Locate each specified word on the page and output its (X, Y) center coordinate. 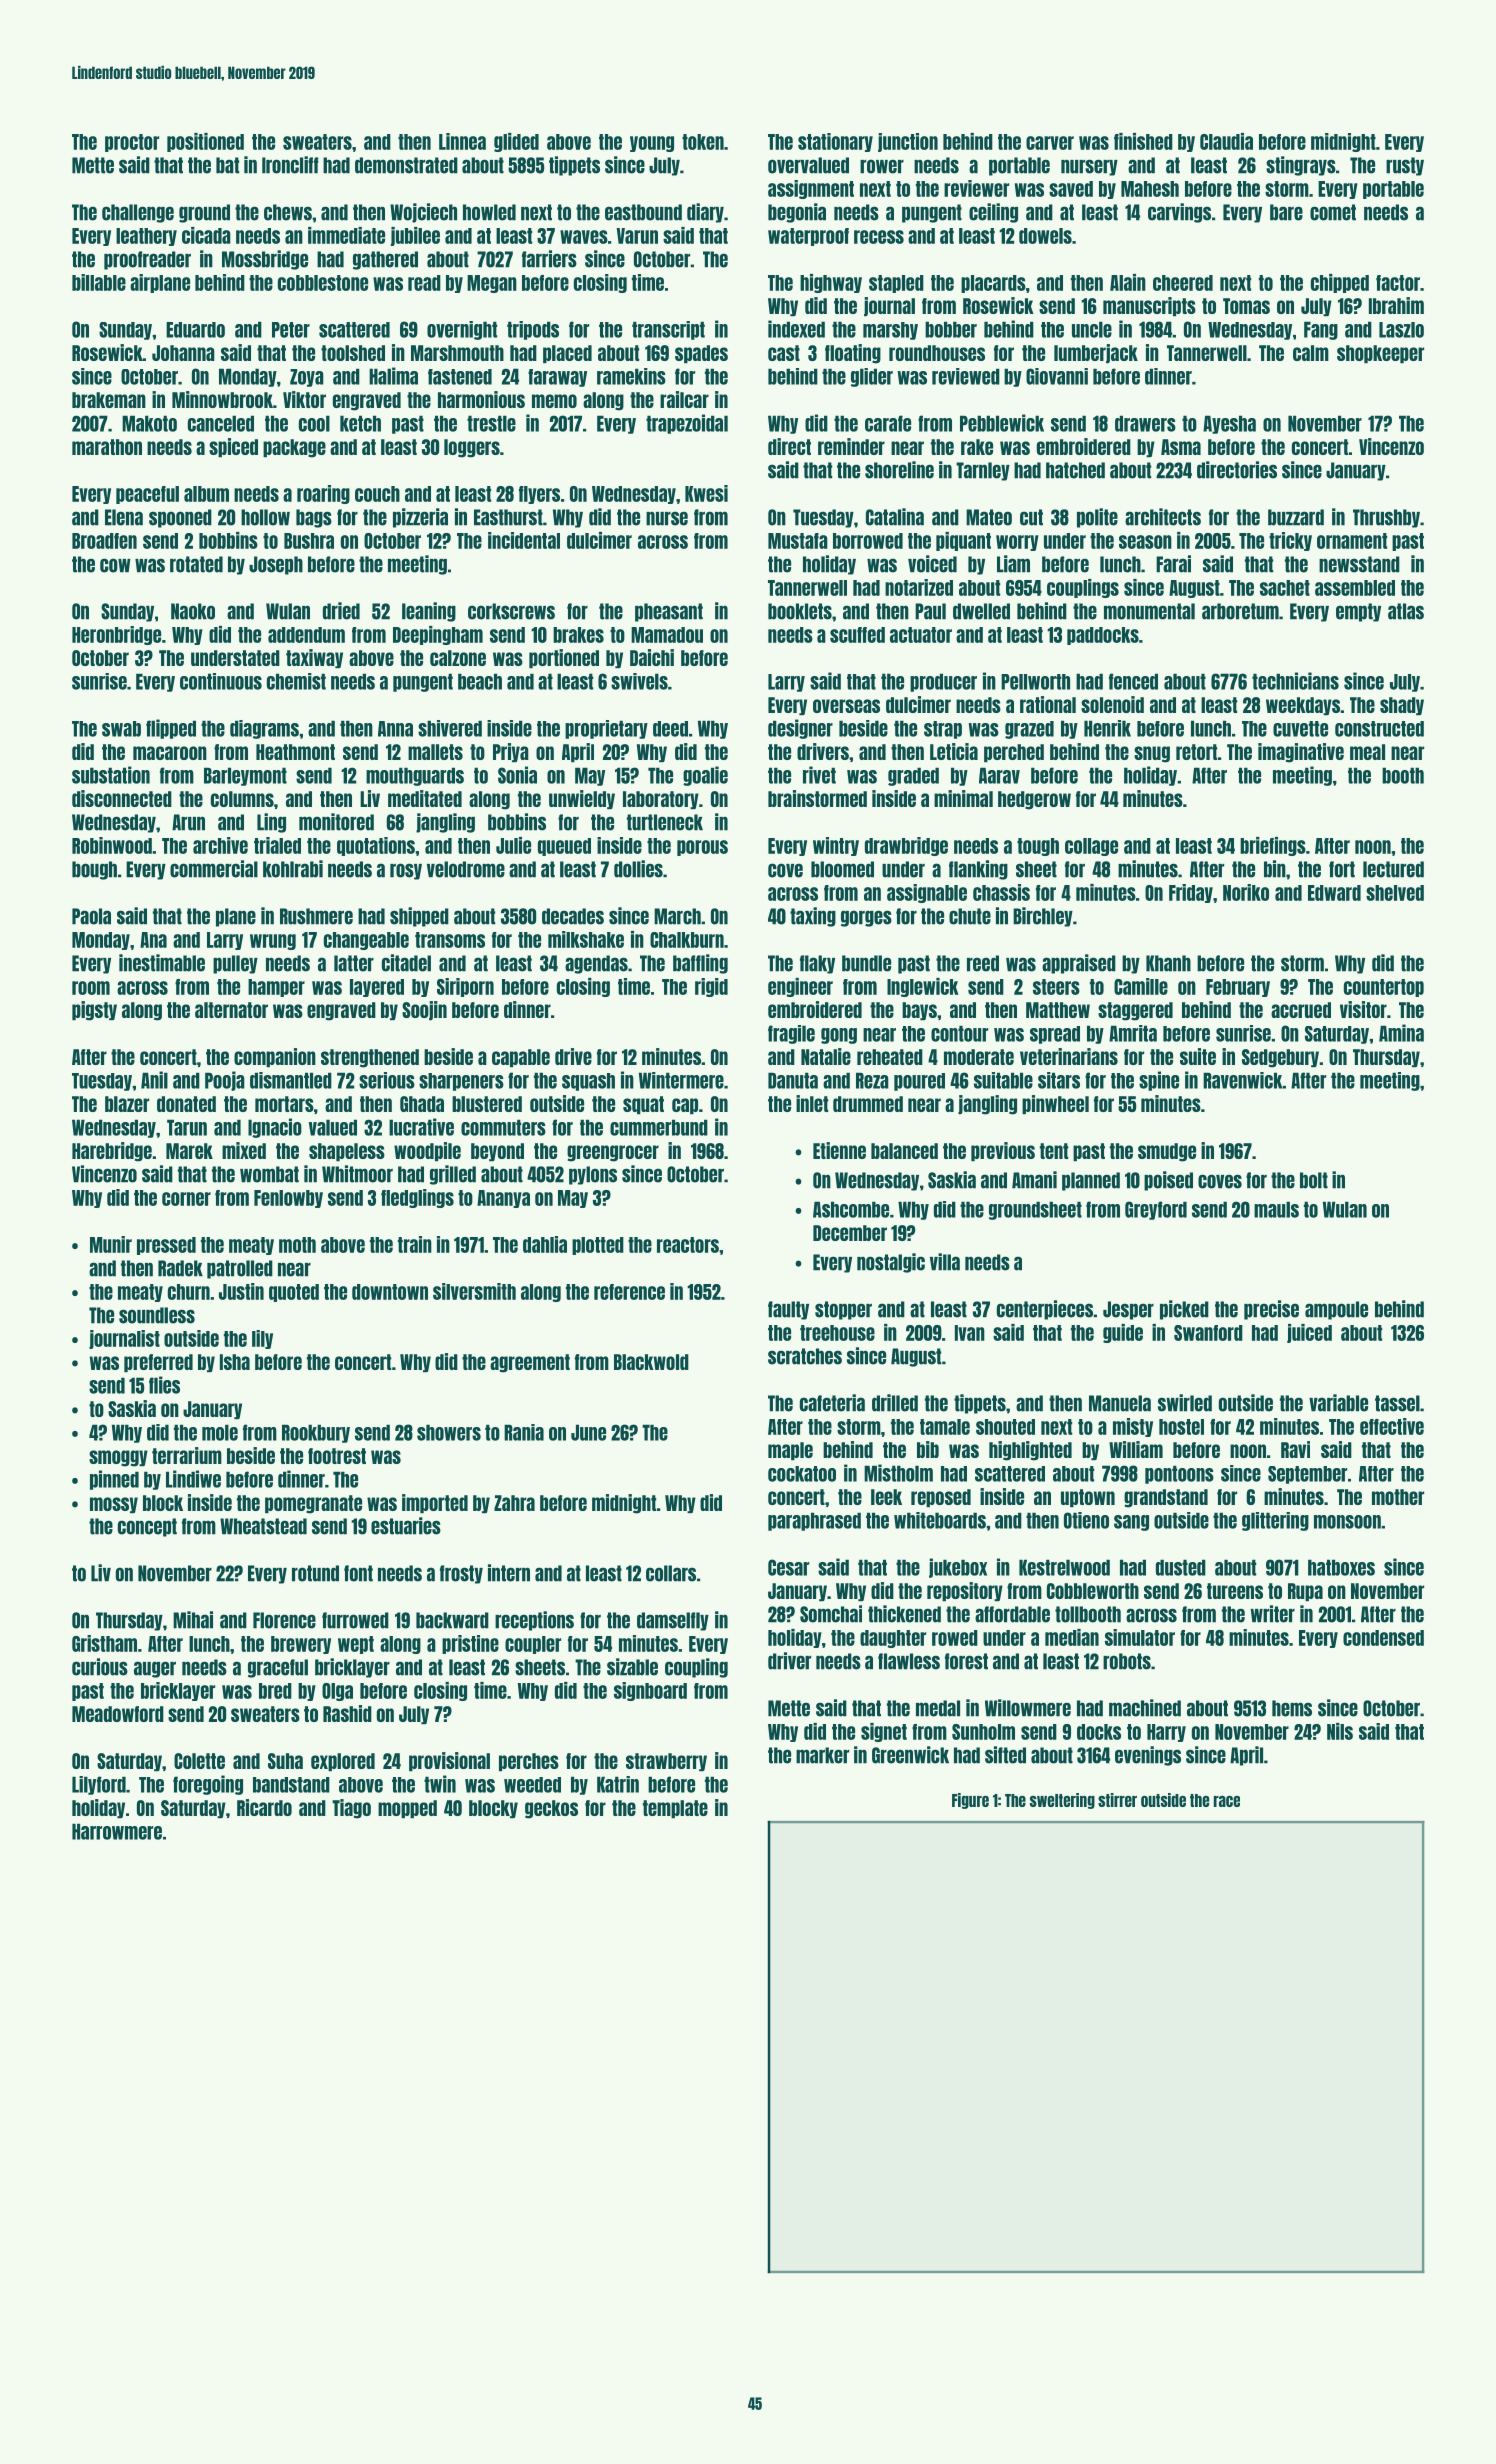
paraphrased (814, 1521)
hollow (265, 517)
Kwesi (706, 493)
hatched (1075, 470)
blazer (127, 1104)
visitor (1363, 1009)
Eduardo (195, 330)
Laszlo (1401, 330)
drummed (868, 1104)
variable (1338, 1403)
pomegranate (313, 1504)
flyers (539, 495)
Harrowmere (117, 1831)
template (675, 1809)
